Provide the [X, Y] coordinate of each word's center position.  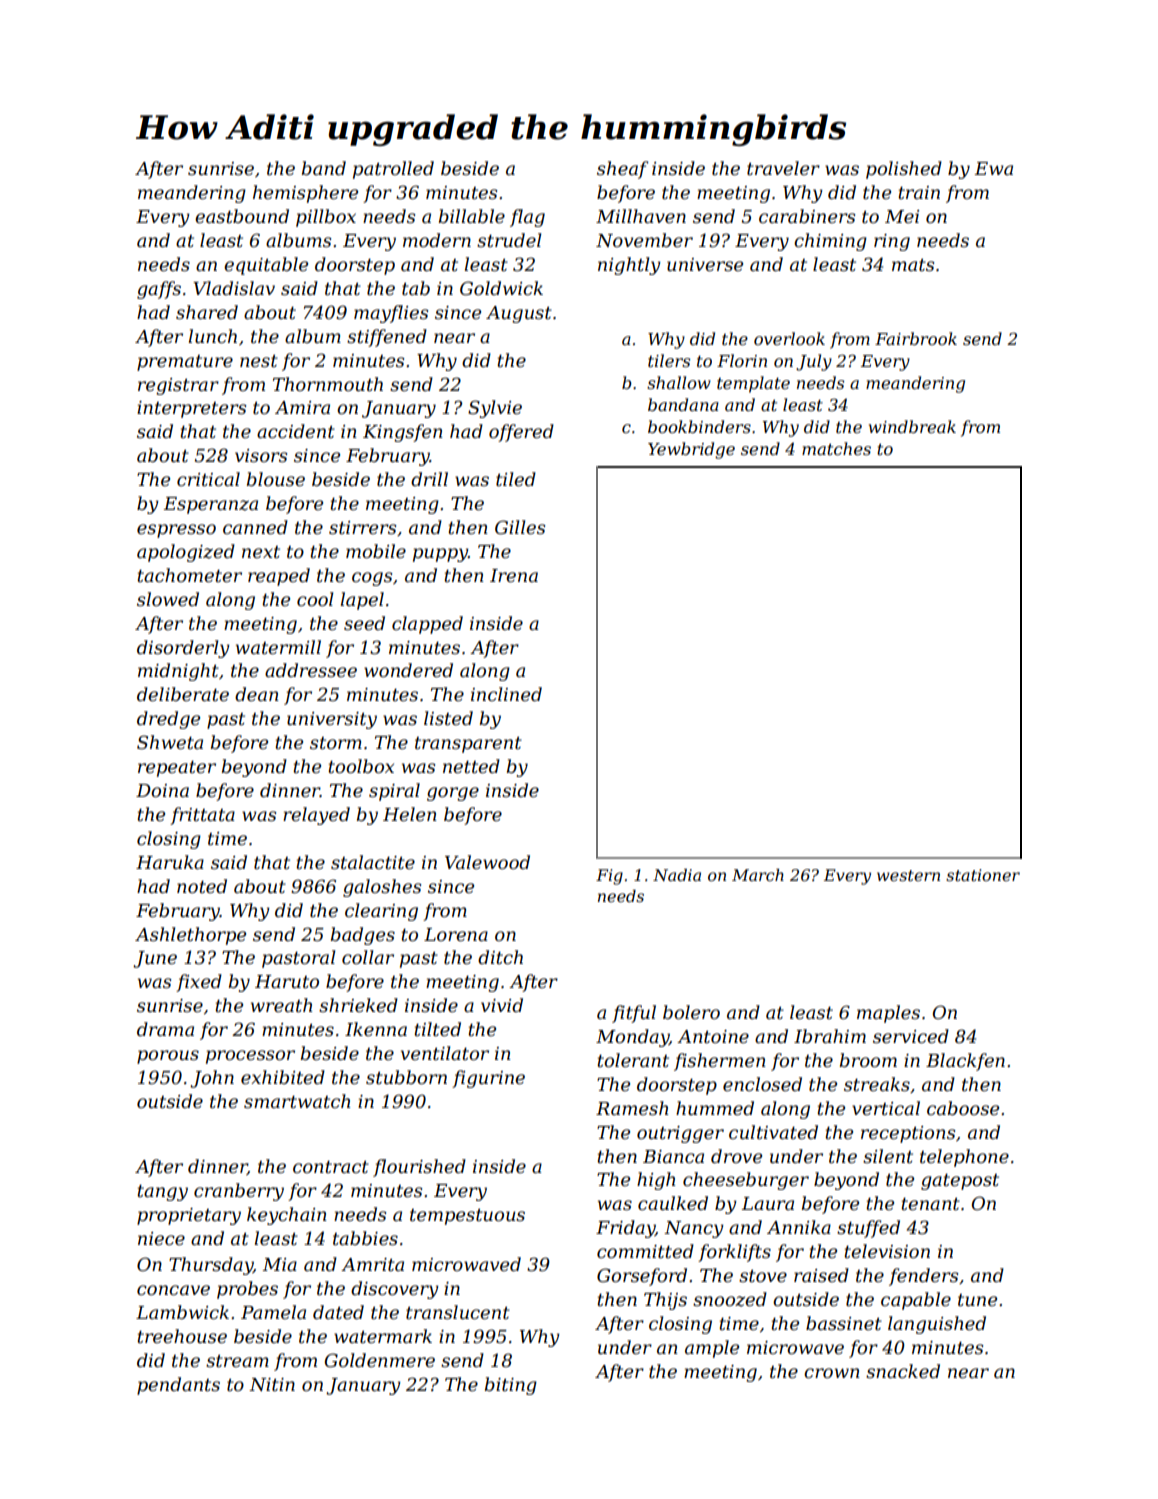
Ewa [993, 168]
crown [832, 1373]
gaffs [159, 290]
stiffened [387, 338]
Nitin [272, 1385]
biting [511, 1386]
